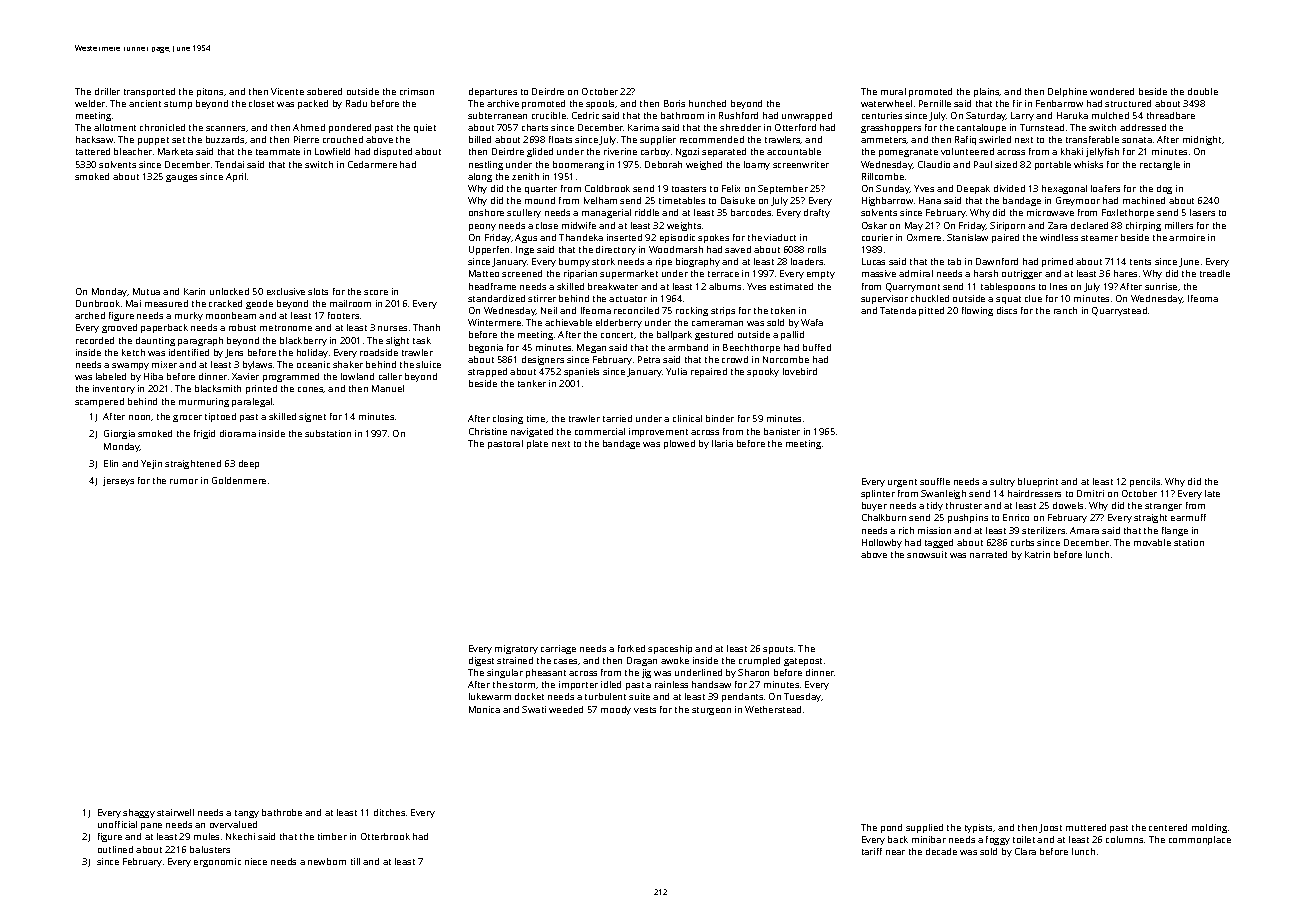 This document has height=924, width=1308. I want to click on mural, so click(893, 91).
